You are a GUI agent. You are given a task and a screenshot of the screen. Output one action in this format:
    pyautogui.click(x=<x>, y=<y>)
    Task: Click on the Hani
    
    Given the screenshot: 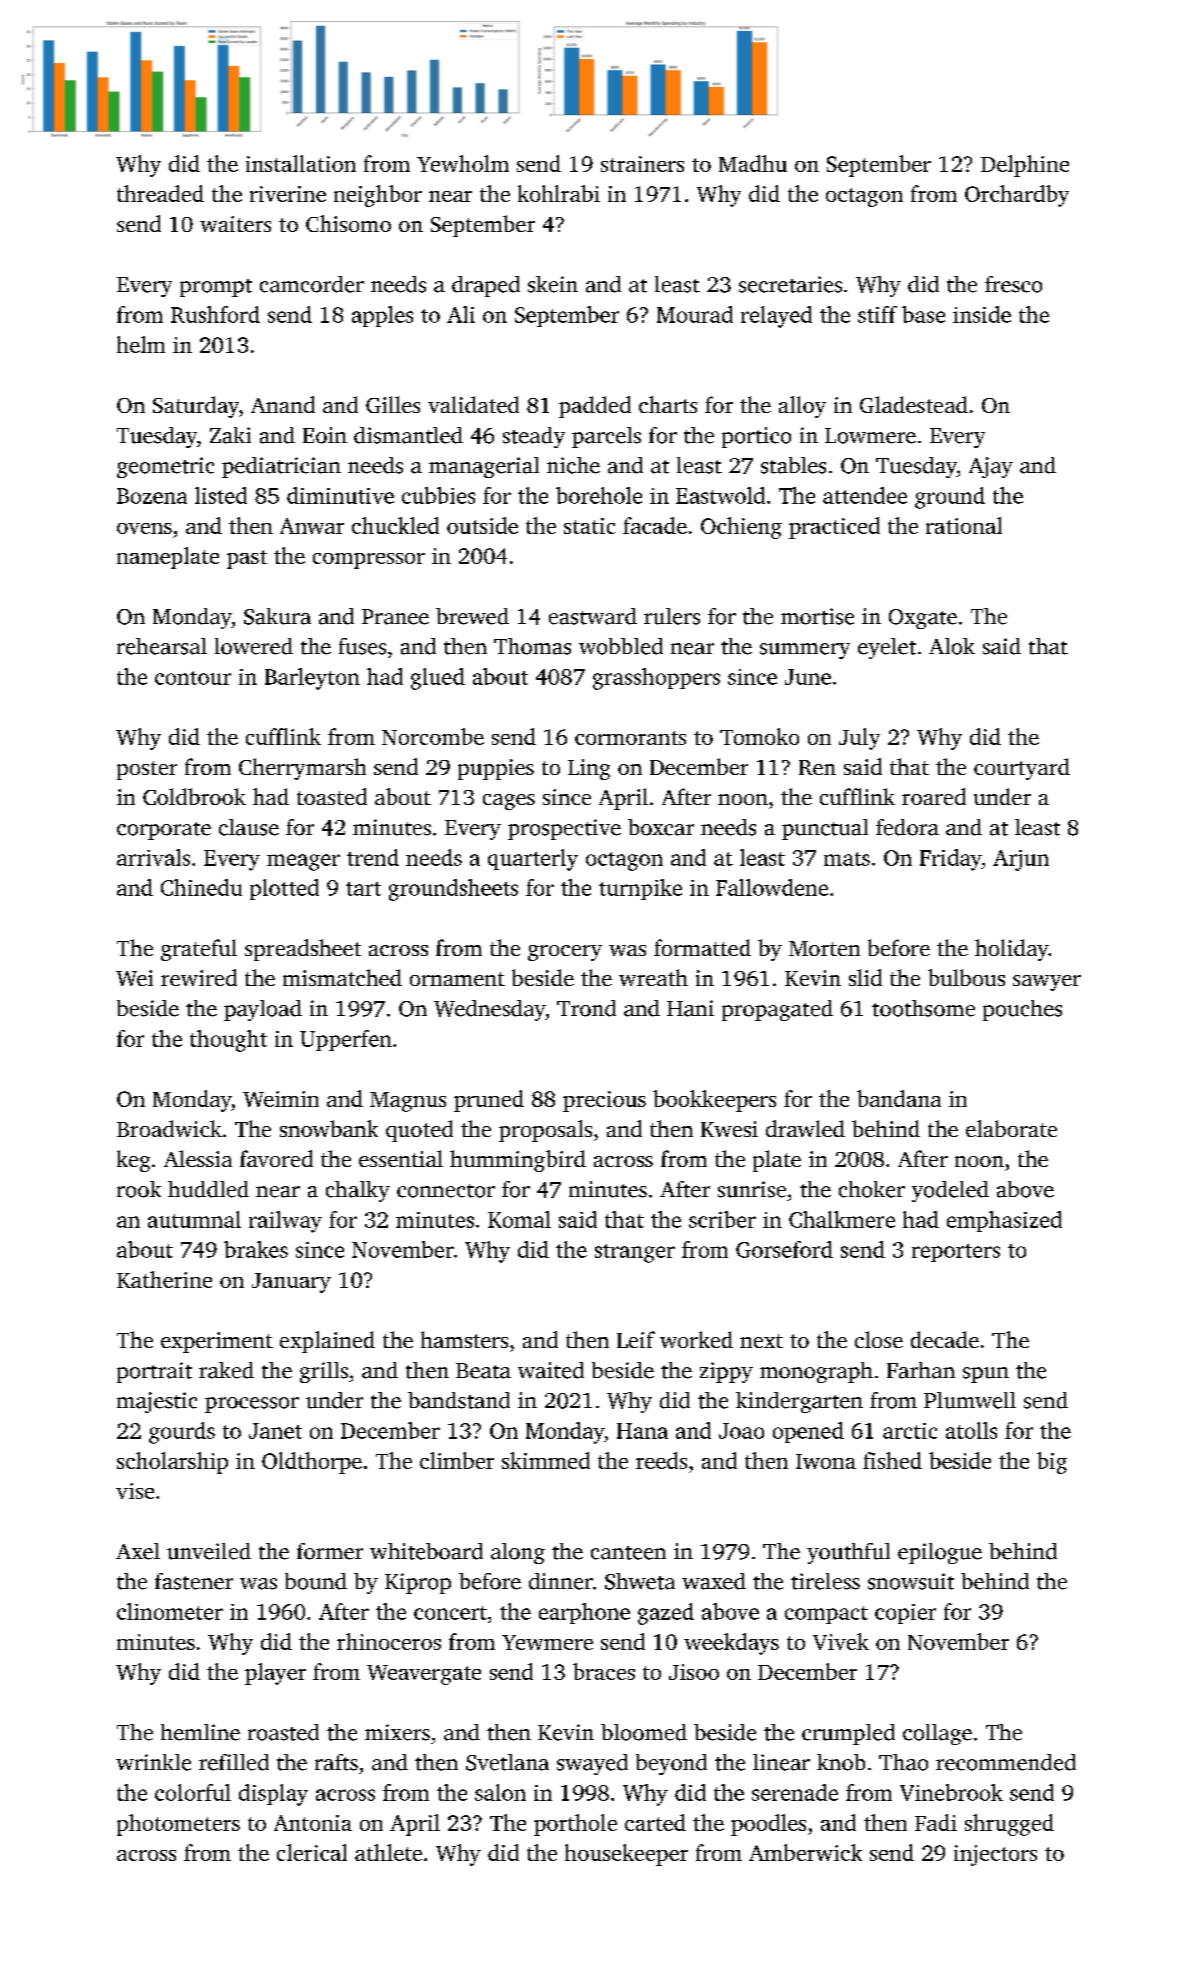 What is the action you would take?
    pyautogui.click(x=690, y=1008)
